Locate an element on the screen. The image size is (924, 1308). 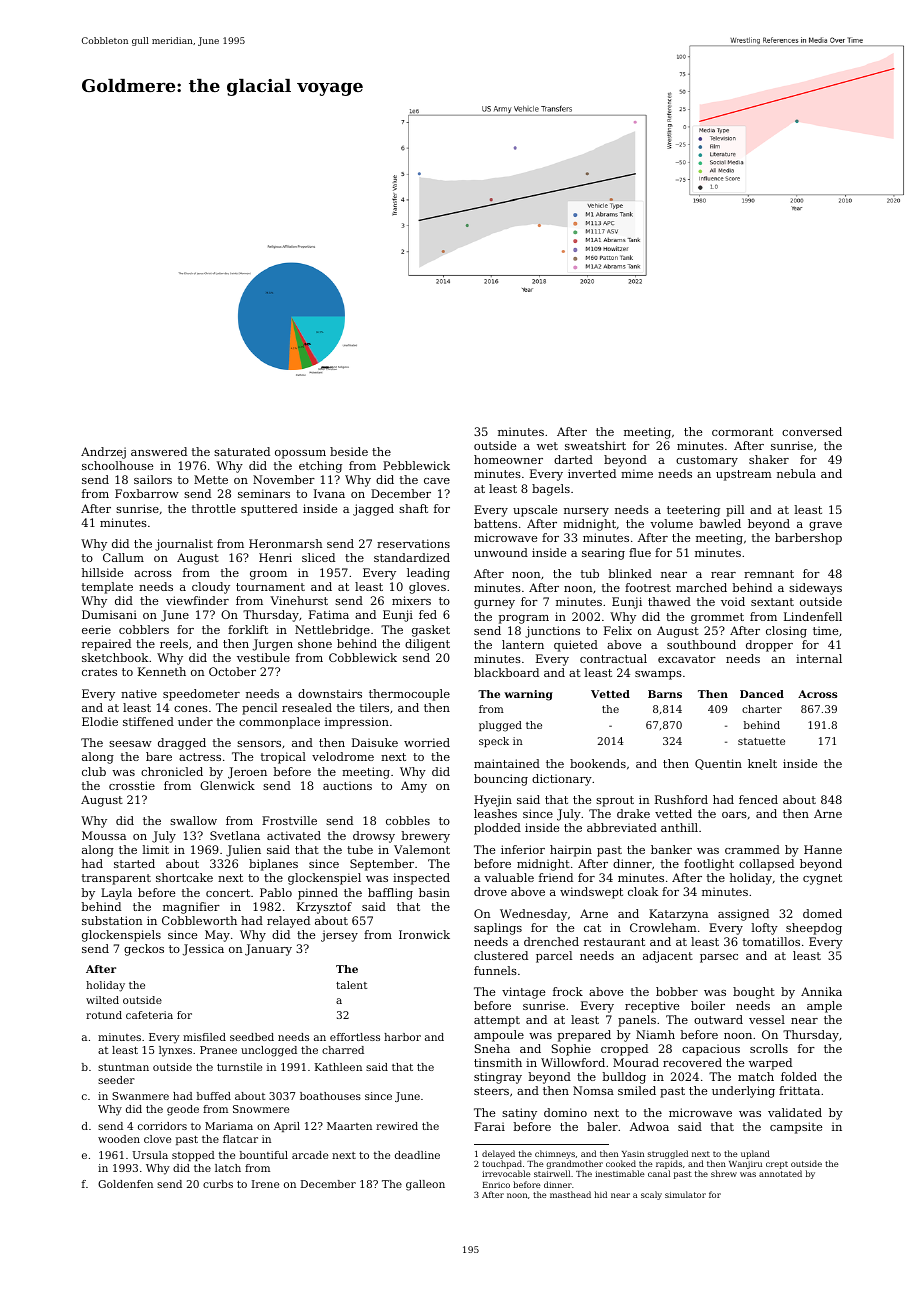
talent is located at coordinates (351, 985).
